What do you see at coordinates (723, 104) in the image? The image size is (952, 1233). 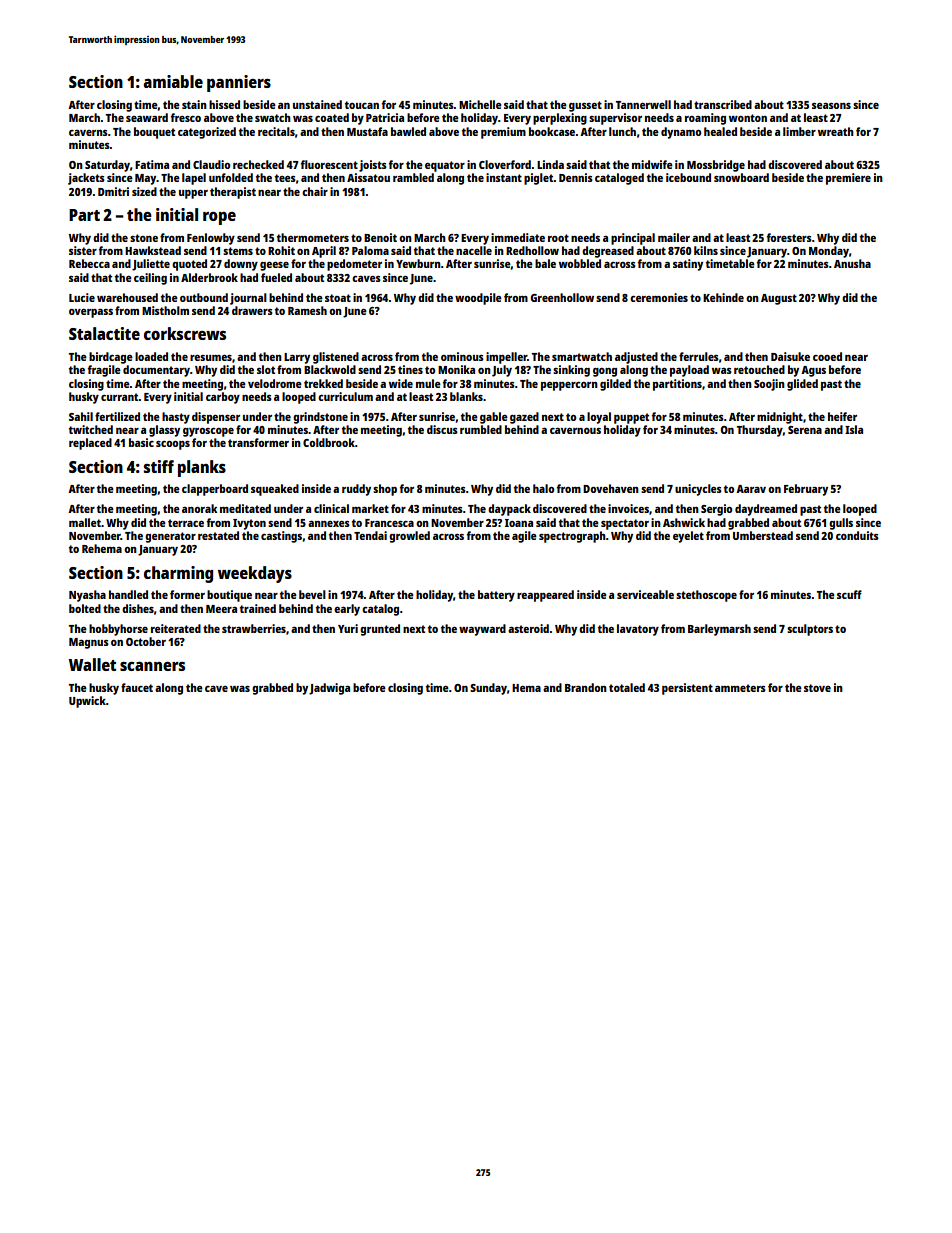 I see `transcribed` at bounding box center [723, 104].
